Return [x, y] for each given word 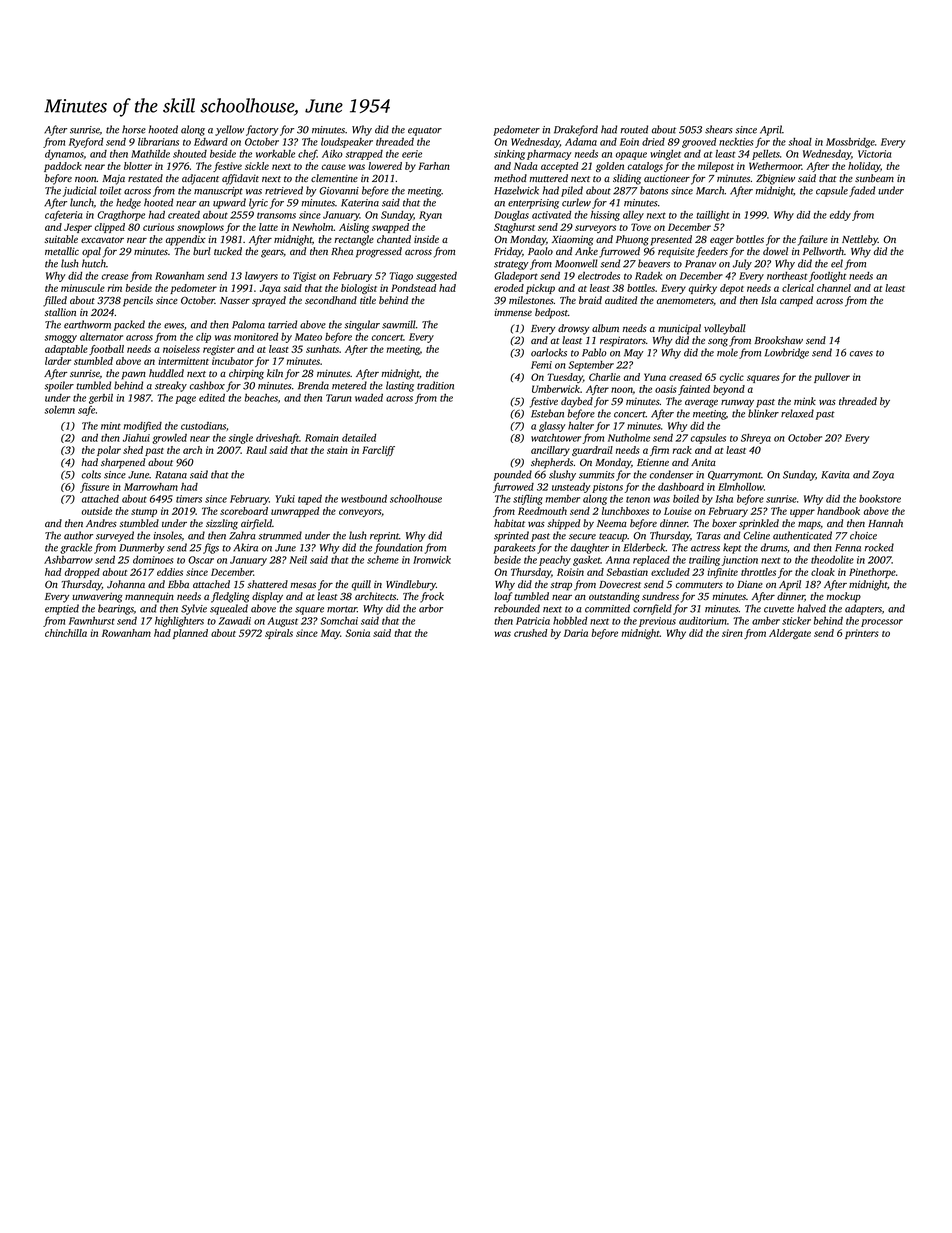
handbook [838, 511]
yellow [229, 130]
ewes [174, 326]
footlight [827, 276]
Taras [708, 536]
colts [91, 474]
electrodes [599, 276]
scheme [383, 560]
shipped [563, 524]
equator [425, 131]
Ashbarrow [68, 560]
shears [719, 129]
